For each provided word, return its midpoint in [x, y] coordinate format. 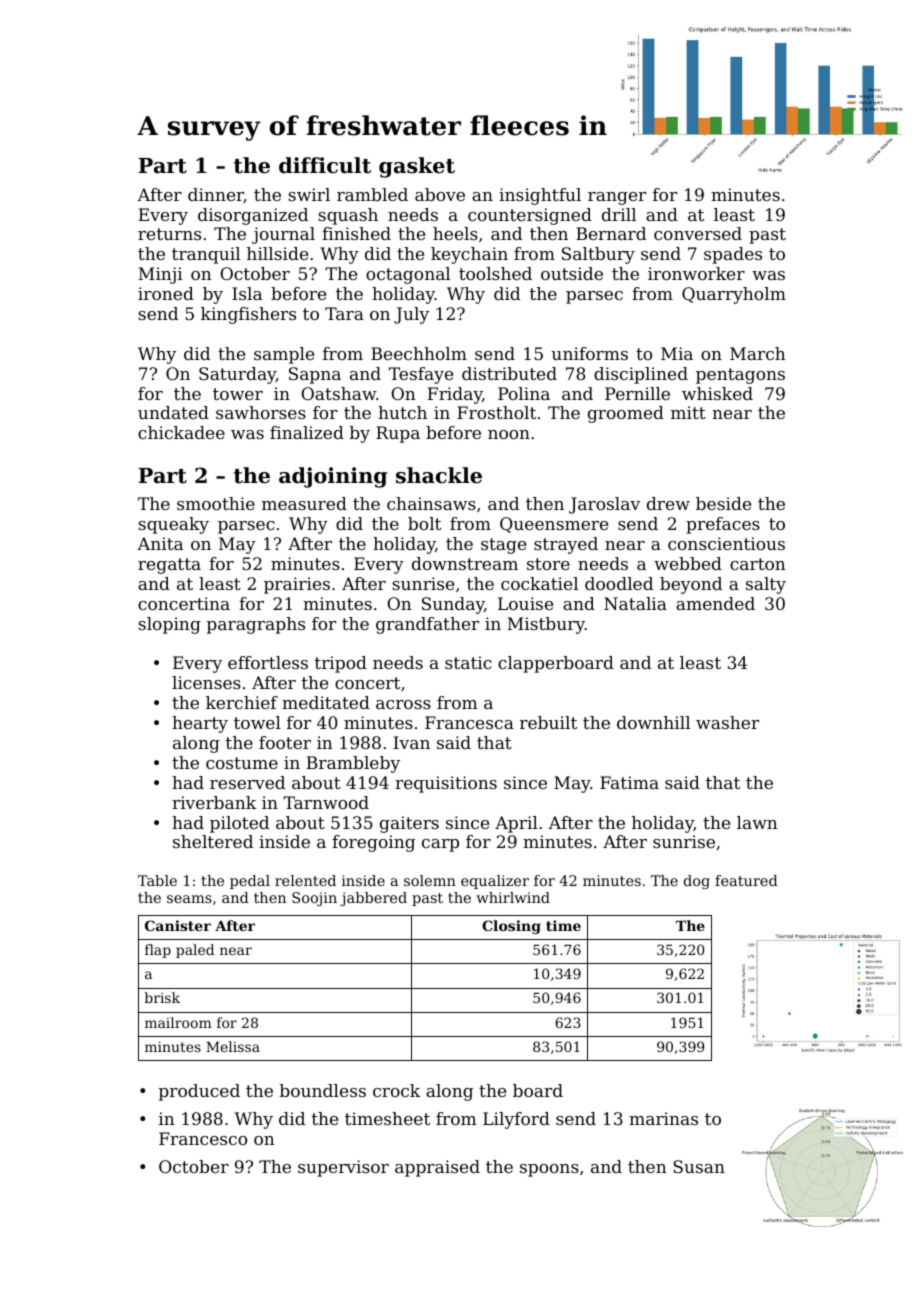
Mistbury [546, 625]
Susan [699, 1166]
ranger [617, 198]
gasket [417, 167]
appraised [437, 1168]
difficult [325, 165]
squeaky [173, 525]
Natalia [635, 603]
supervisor [343, 1168]
